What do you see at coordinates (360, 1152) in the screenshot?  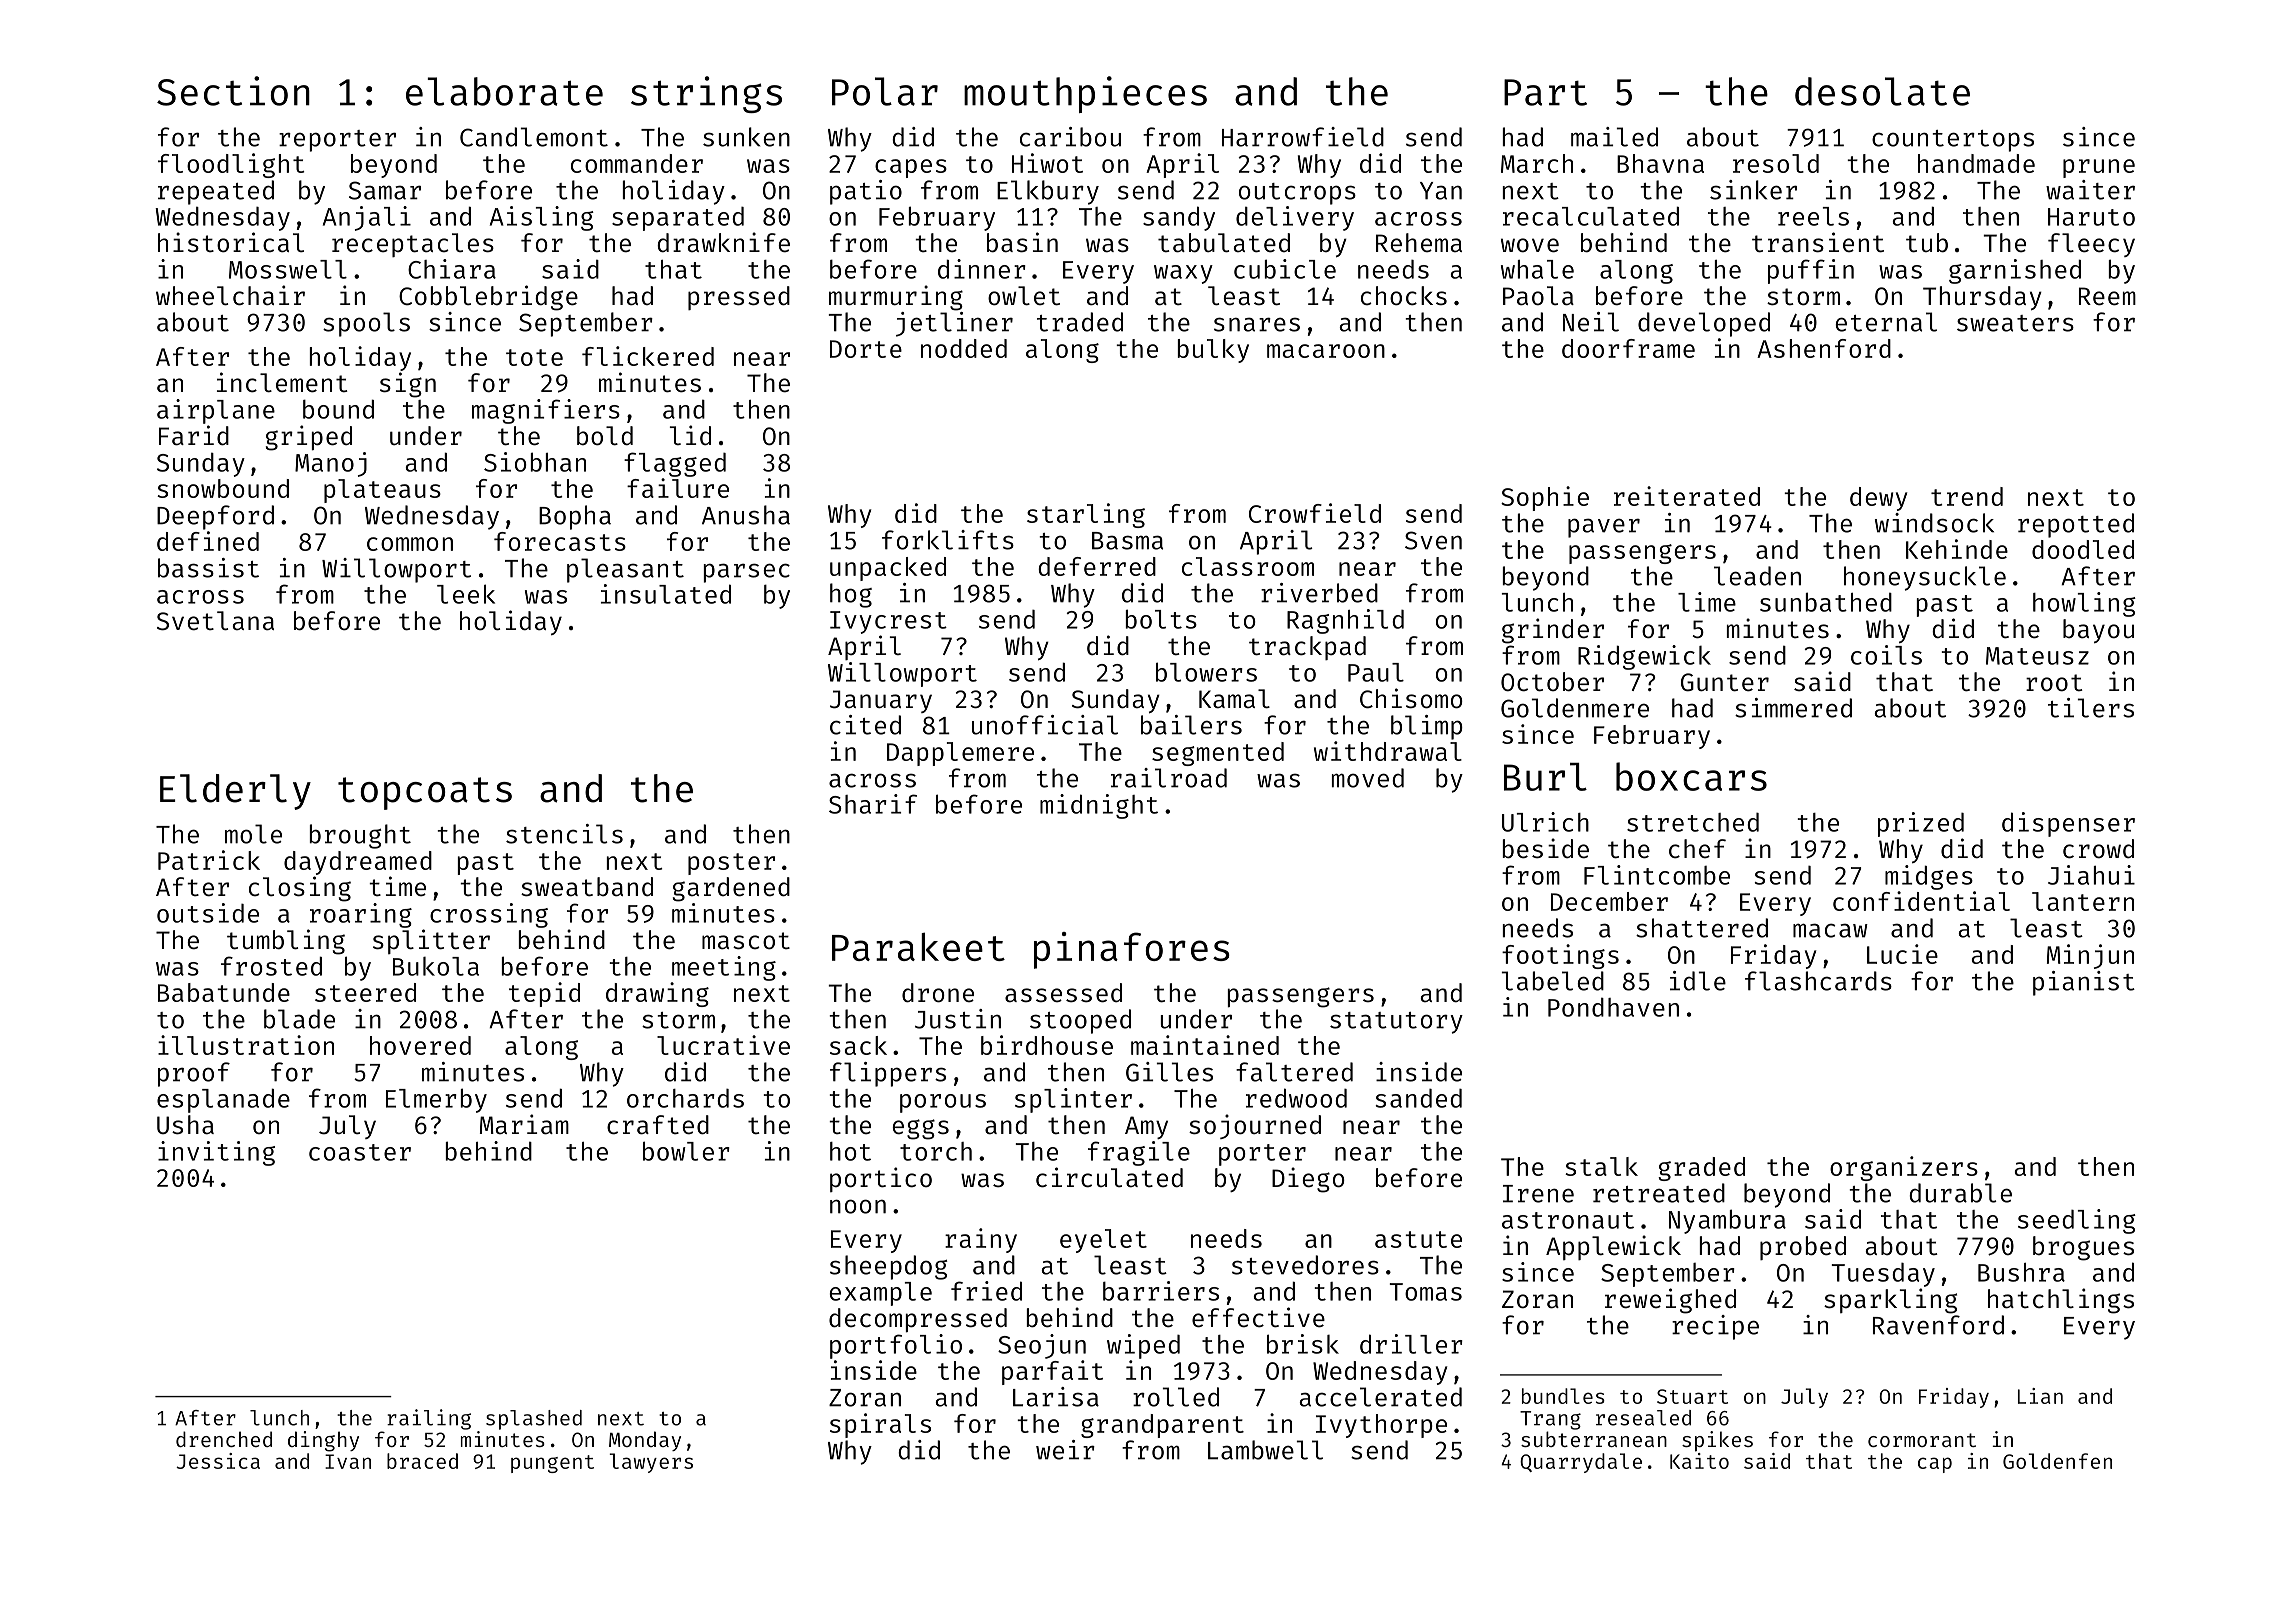 I see `coaster` at bounding box center [360, 1152].
